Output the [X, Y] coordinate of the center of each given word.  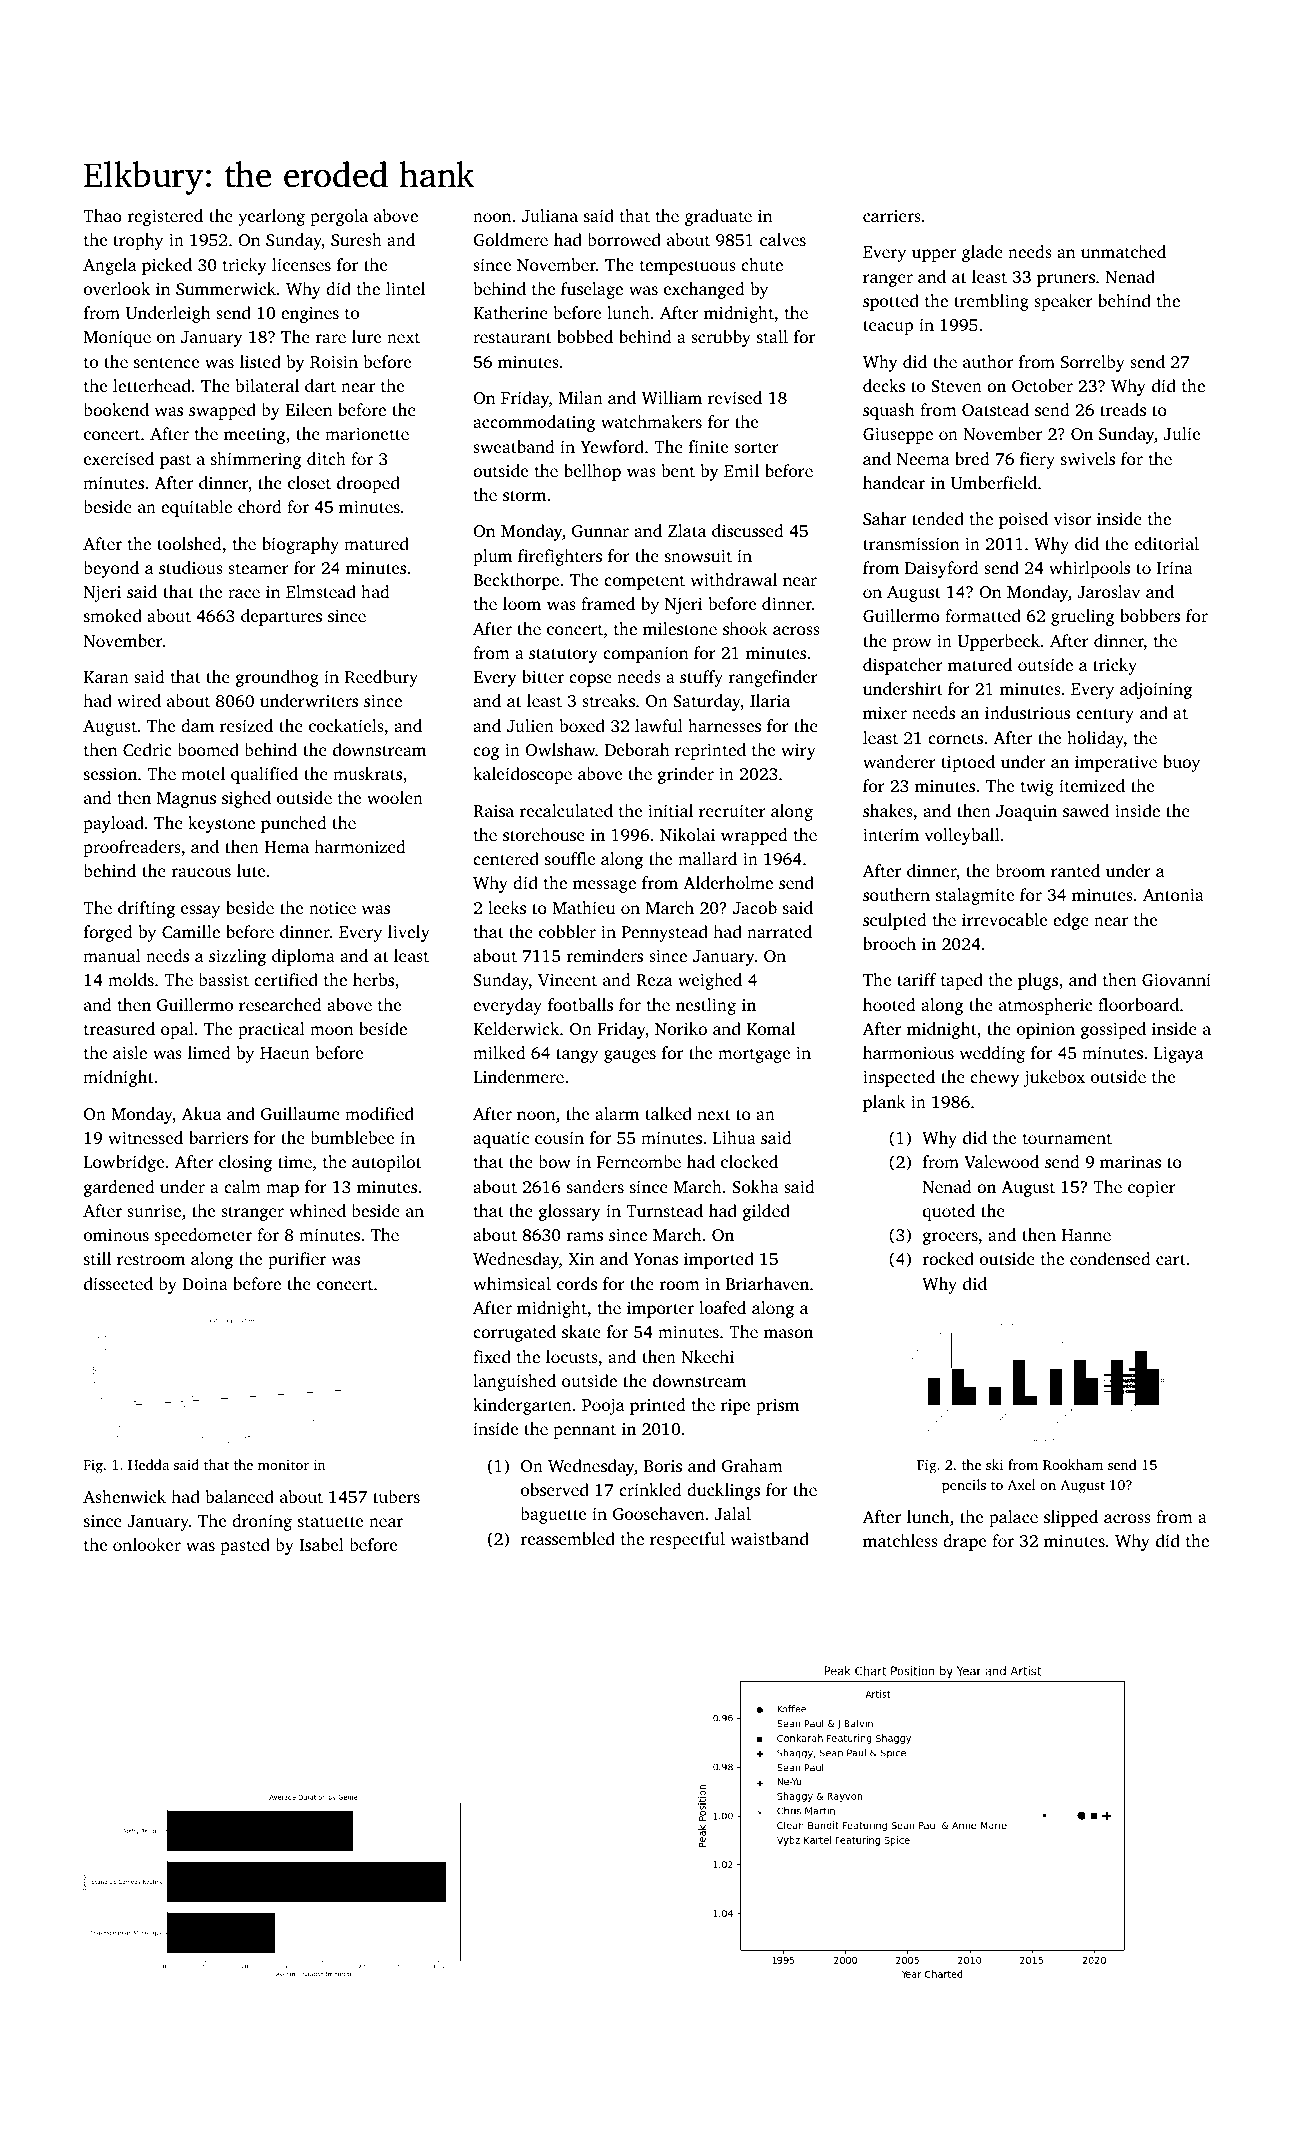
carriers [892, 216]
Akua [201, 1113]
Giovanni [1176, 980]
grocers [950, 1238]
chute [762, 264]
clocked [749, 1161]
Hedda [148, 1464]
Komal [771, 1028]
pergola [339, 217]
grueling [1083, 617]
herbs [373, 979]
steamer [258, 568]
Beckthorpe [516, 581]
